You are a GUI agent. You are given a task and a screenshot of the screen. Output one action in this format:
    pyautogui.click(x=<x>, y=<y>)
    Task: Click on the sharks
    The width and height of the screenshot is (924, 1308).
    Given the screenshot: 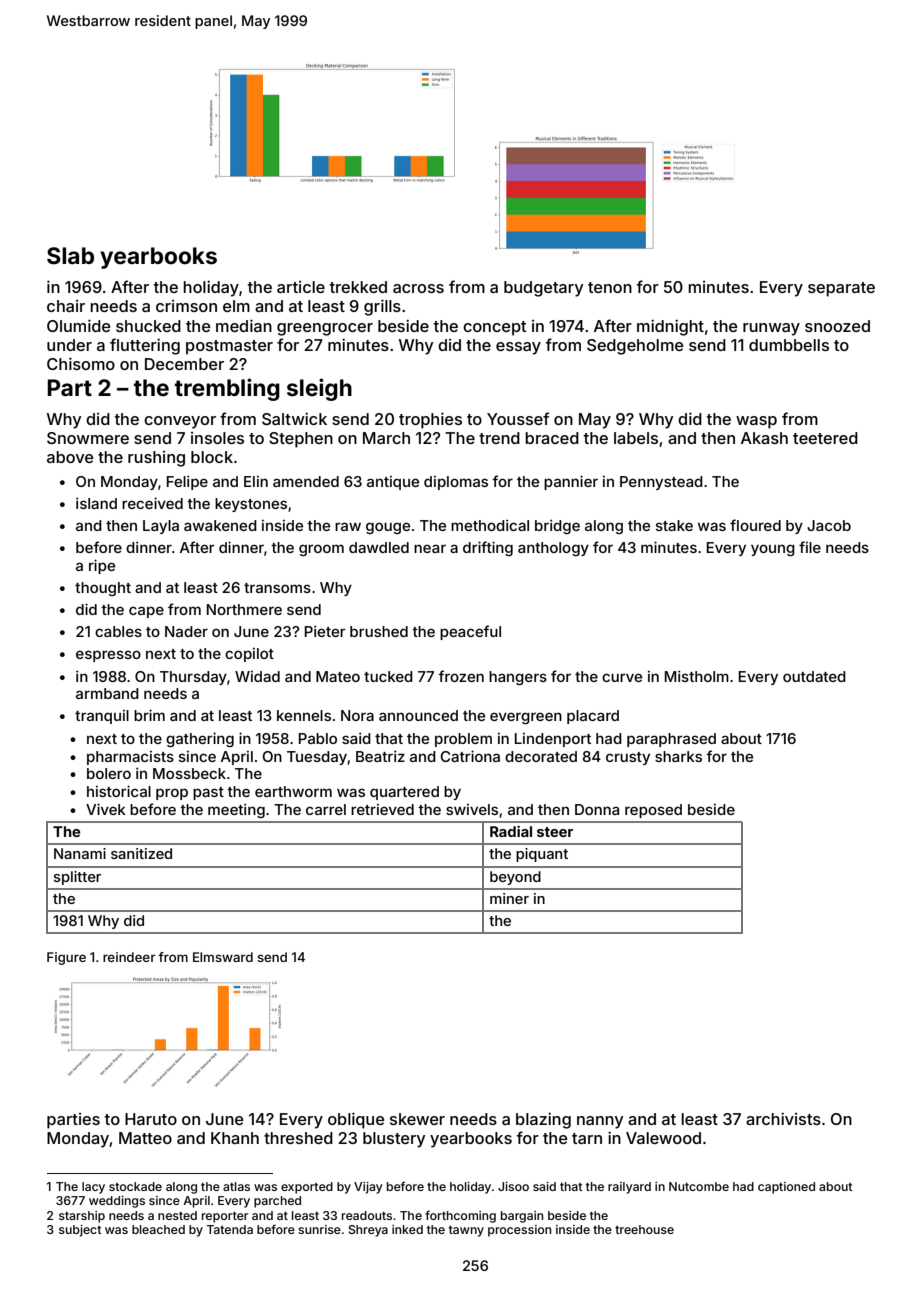 What is the action you would take?
    pyautogui.click(x=678, y=756)
